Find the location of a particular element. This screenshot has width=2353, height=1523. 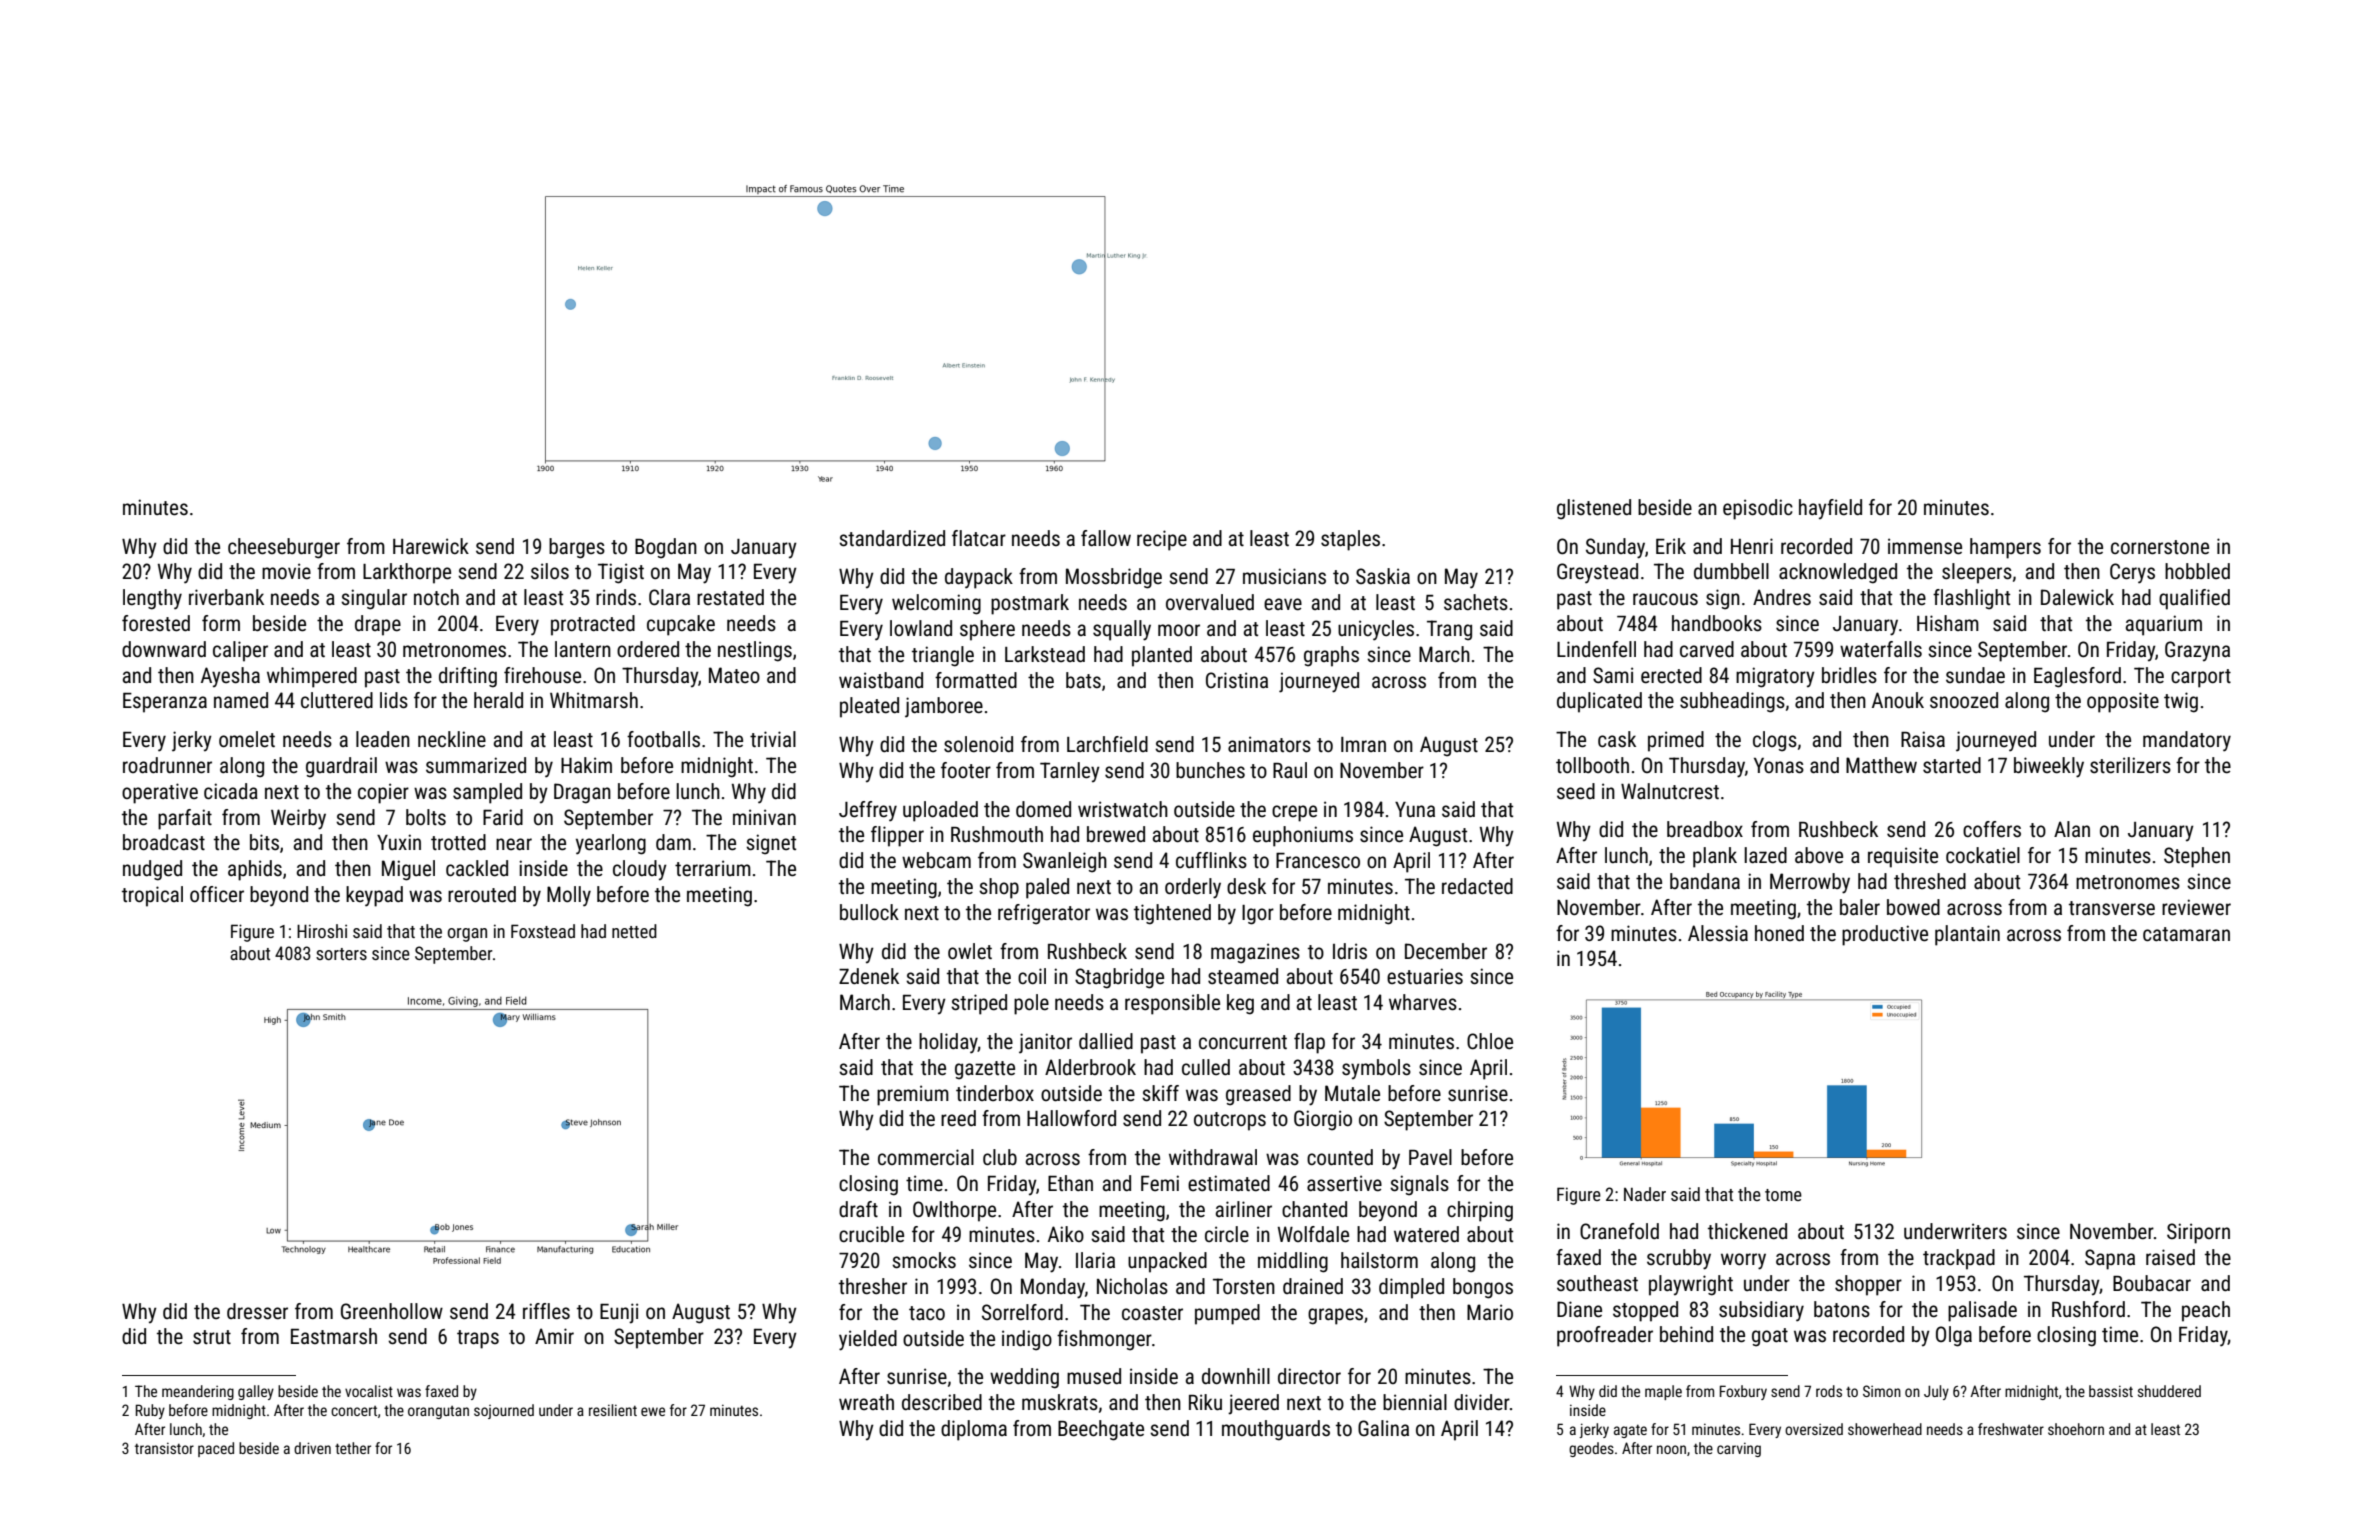

cornerstone is located at coordinates (2160, 547).
